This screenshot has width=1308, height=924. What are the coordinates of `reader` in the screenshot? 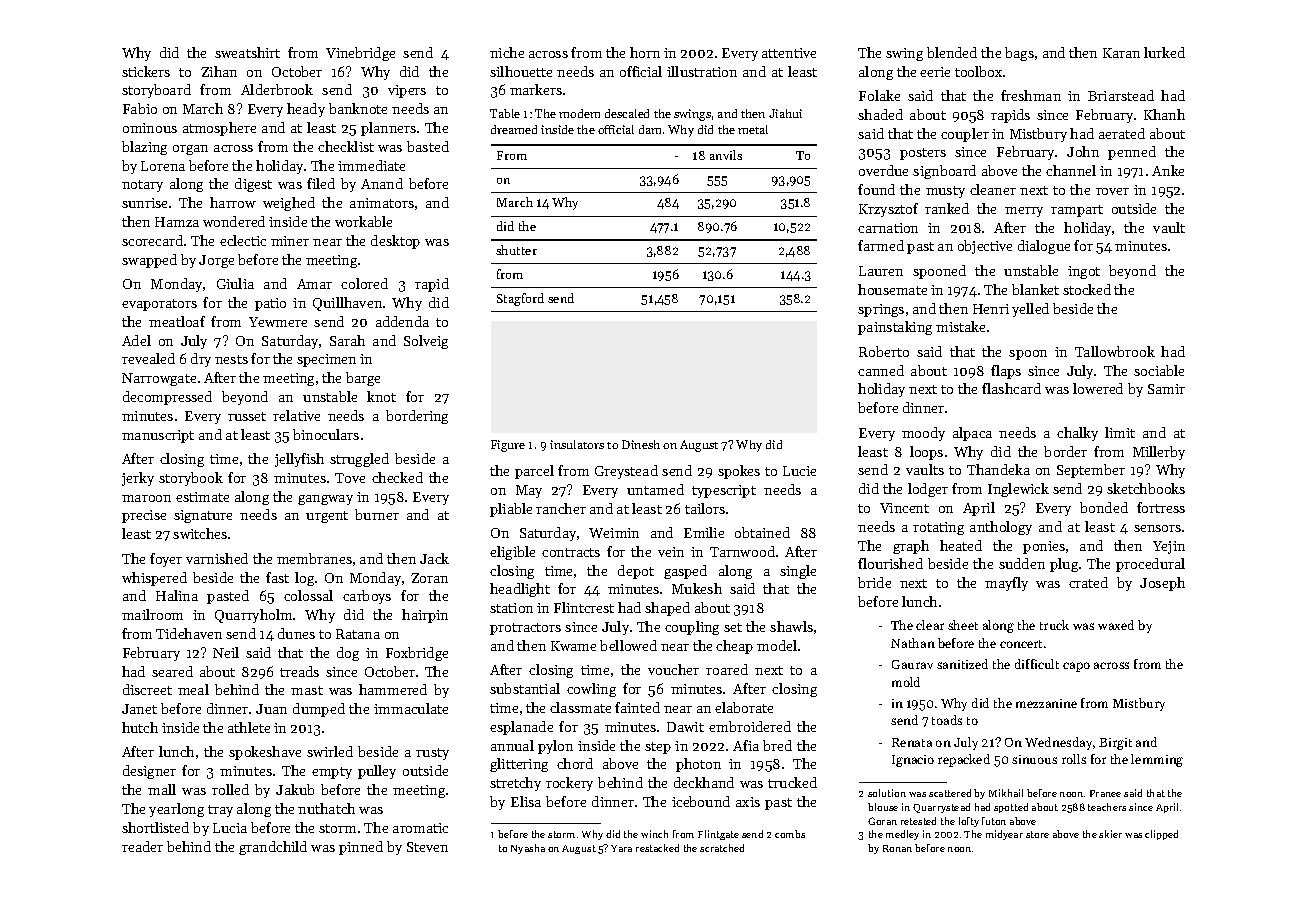 It's located at (142, 846).
